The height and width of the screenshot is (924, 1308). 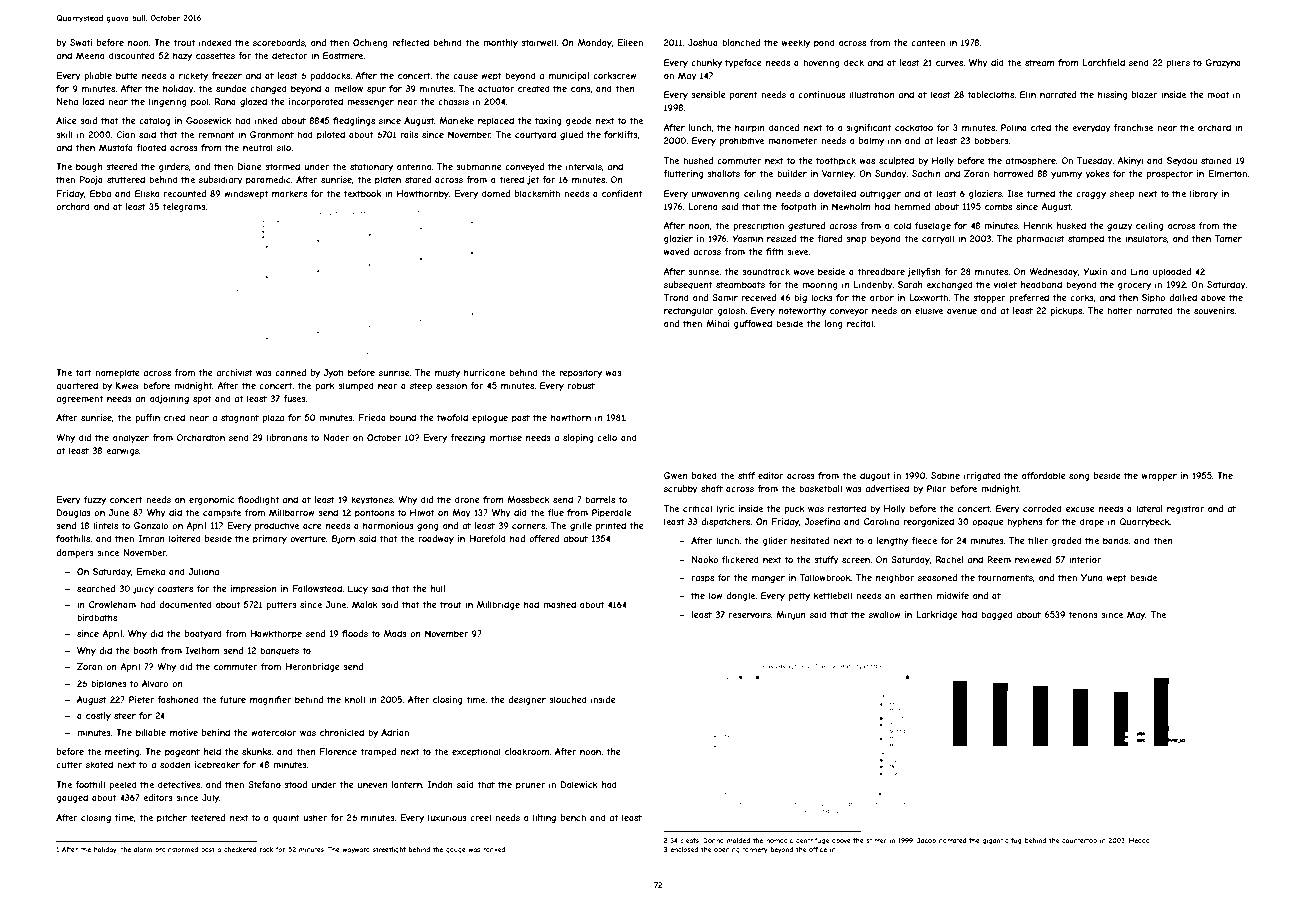 What do you see at coordinates (688, 285) in the screenshot?
I see `subsequent` at bounding box center [688, 285].
